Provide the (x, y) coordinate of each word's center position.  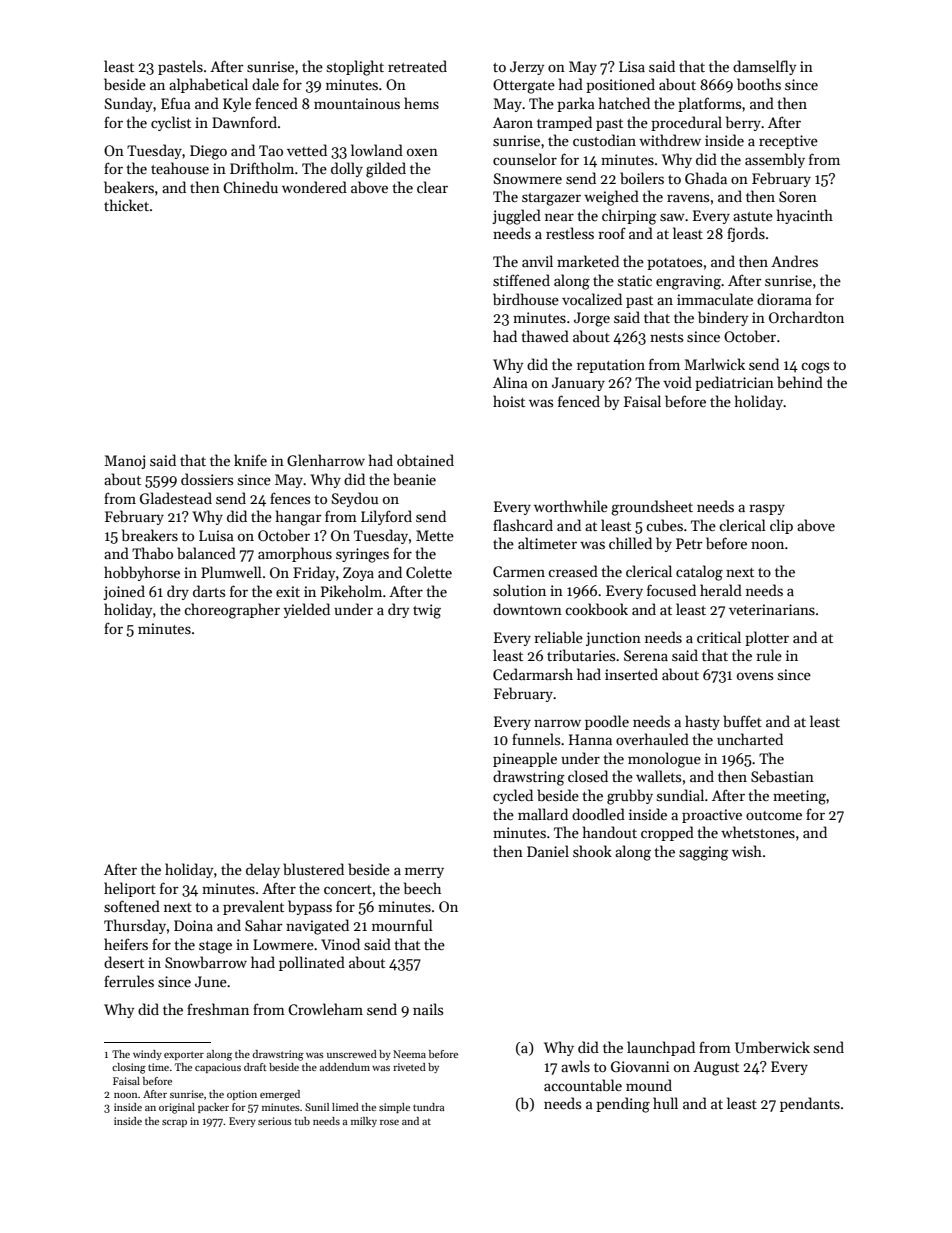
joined (124, 592)
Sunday (129, 104)
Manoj (125, 462)
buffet (742, 721)
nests (666, 337)
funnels (536, 739)
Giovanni (640, 1066)
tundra (428, 1107)
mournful (402, 925)
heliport (130, 889)
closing (129, 1068)
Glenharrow (326, 460)
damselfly (764, 67)
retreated (417, 66)
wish (747, 851)
